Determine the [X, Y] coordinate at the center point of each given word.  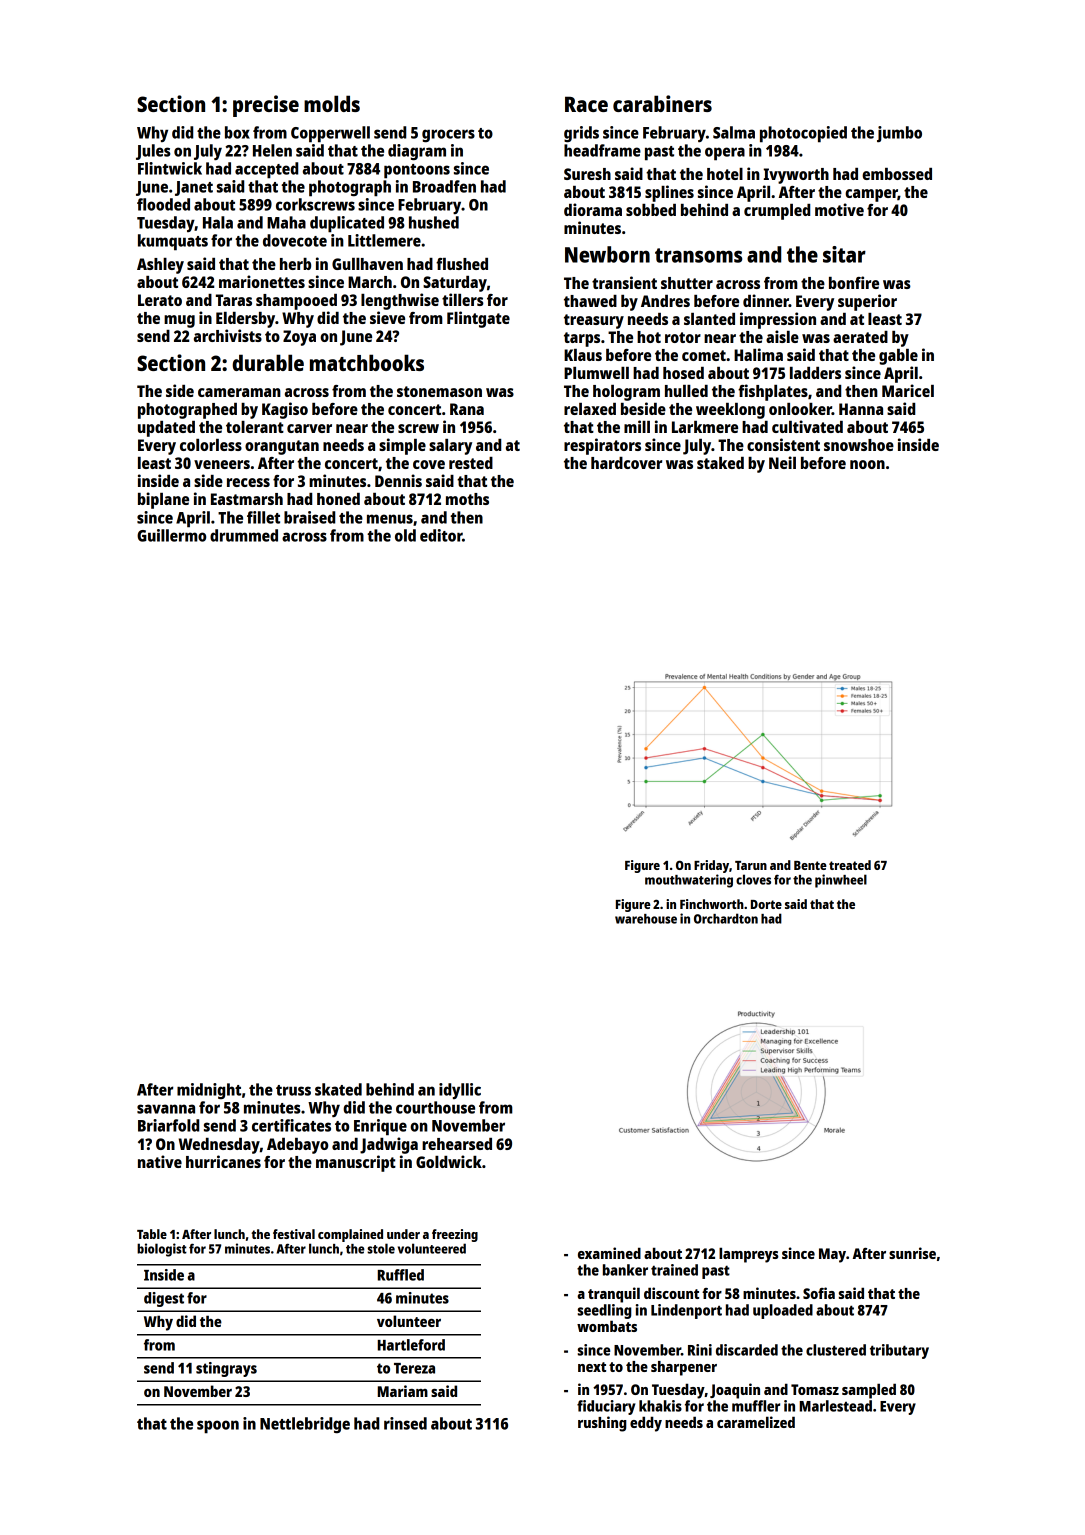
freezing [455, 1235]
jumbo [899, 134]
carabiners [662, 103]
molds [332, 103]
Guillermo [171, 535]
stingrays [226, 1369]
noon [867, 464]
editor [441, 535]
